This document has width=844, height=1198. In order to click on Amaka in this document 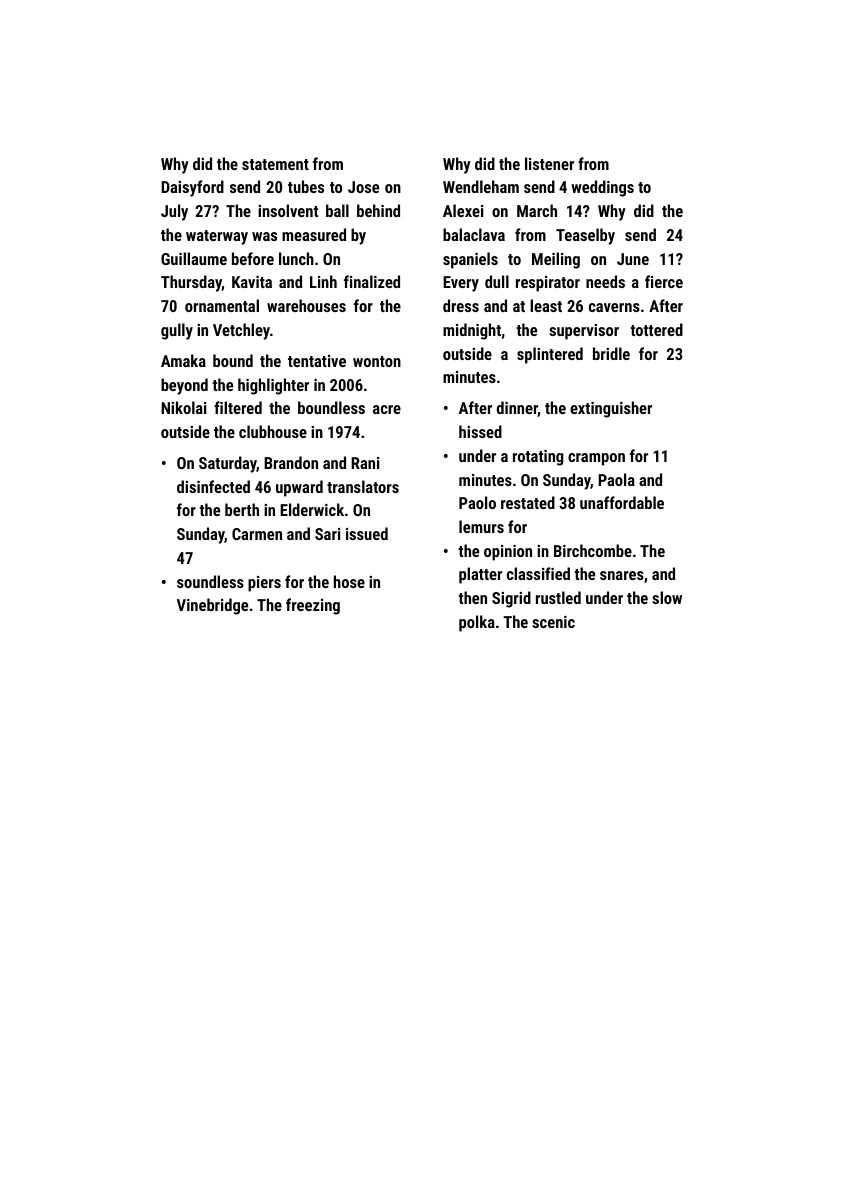, I will do `click(183, 360)`.
